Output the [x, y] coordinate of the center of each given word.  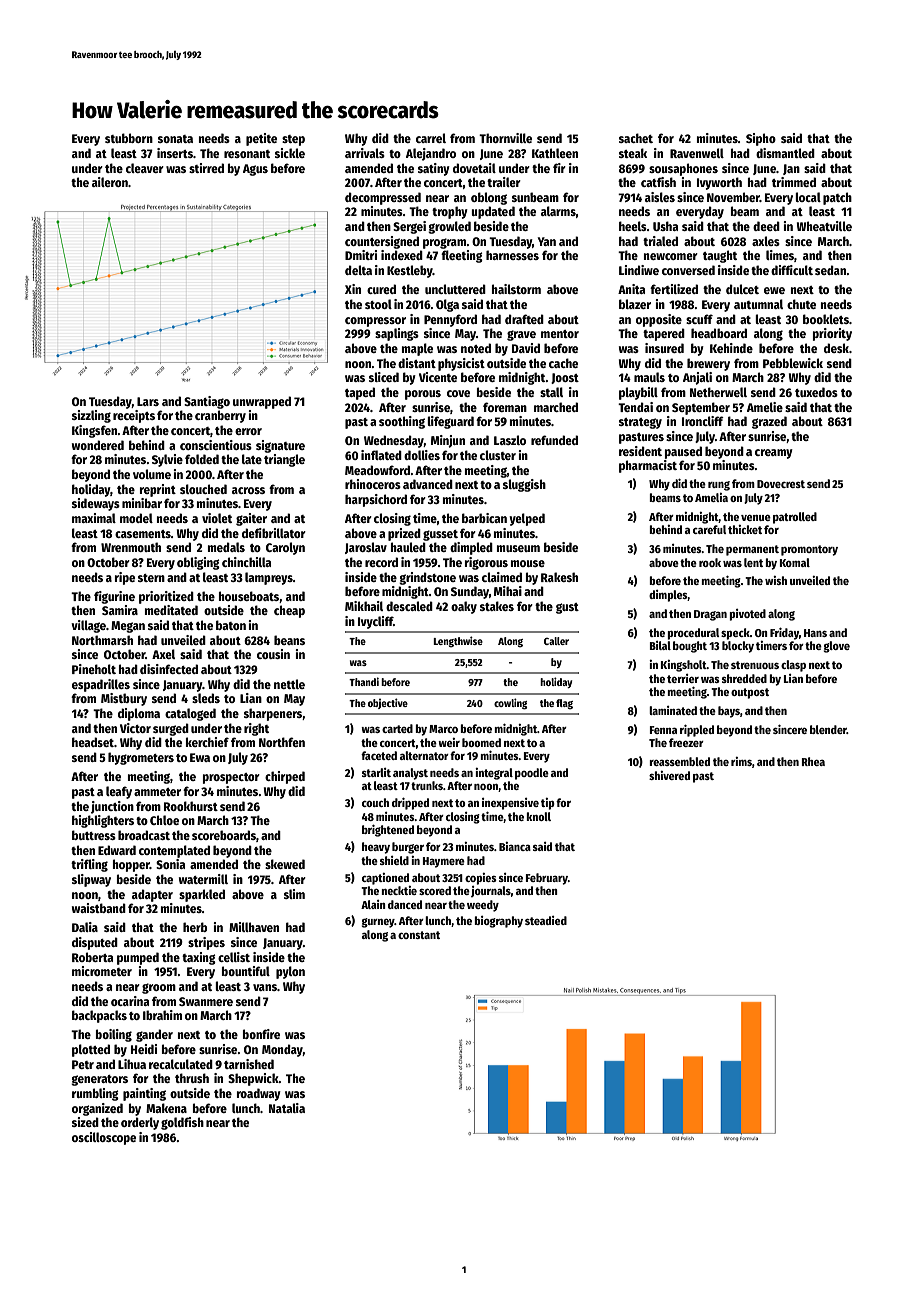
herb [195, 927]
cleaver [145, 168]
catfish [658, 182]
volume [152, 474]
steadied [546, 920]
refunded [554, 440]
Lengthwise [458, 641]
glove [836, 647]
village [88, 626]
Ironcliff [703, 421]
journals [491, 891]
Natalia [287, 1108]
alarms [558, 211]
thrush [192, 1078]
